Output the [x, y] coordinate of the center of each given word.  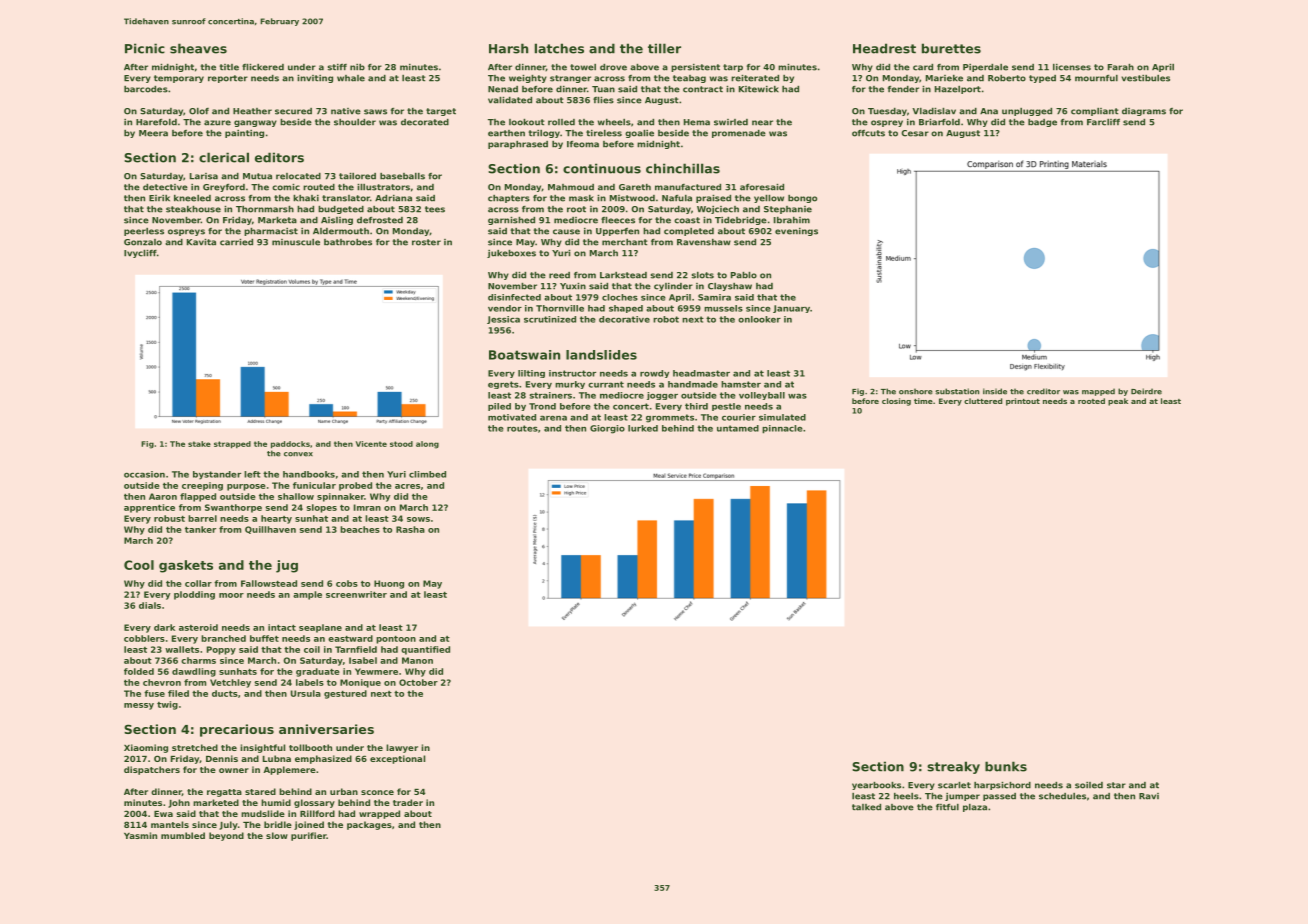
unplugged [1027, 112]
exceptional [397, 759]
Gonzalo [143, 242]
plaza [975, 808]
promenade [739, 134]
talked [866, 807]
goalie [639, 134]
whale [351, 78]
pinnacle [782, 429]
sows [418, 519]
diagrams [1144, 112]
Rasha [410, 529]
